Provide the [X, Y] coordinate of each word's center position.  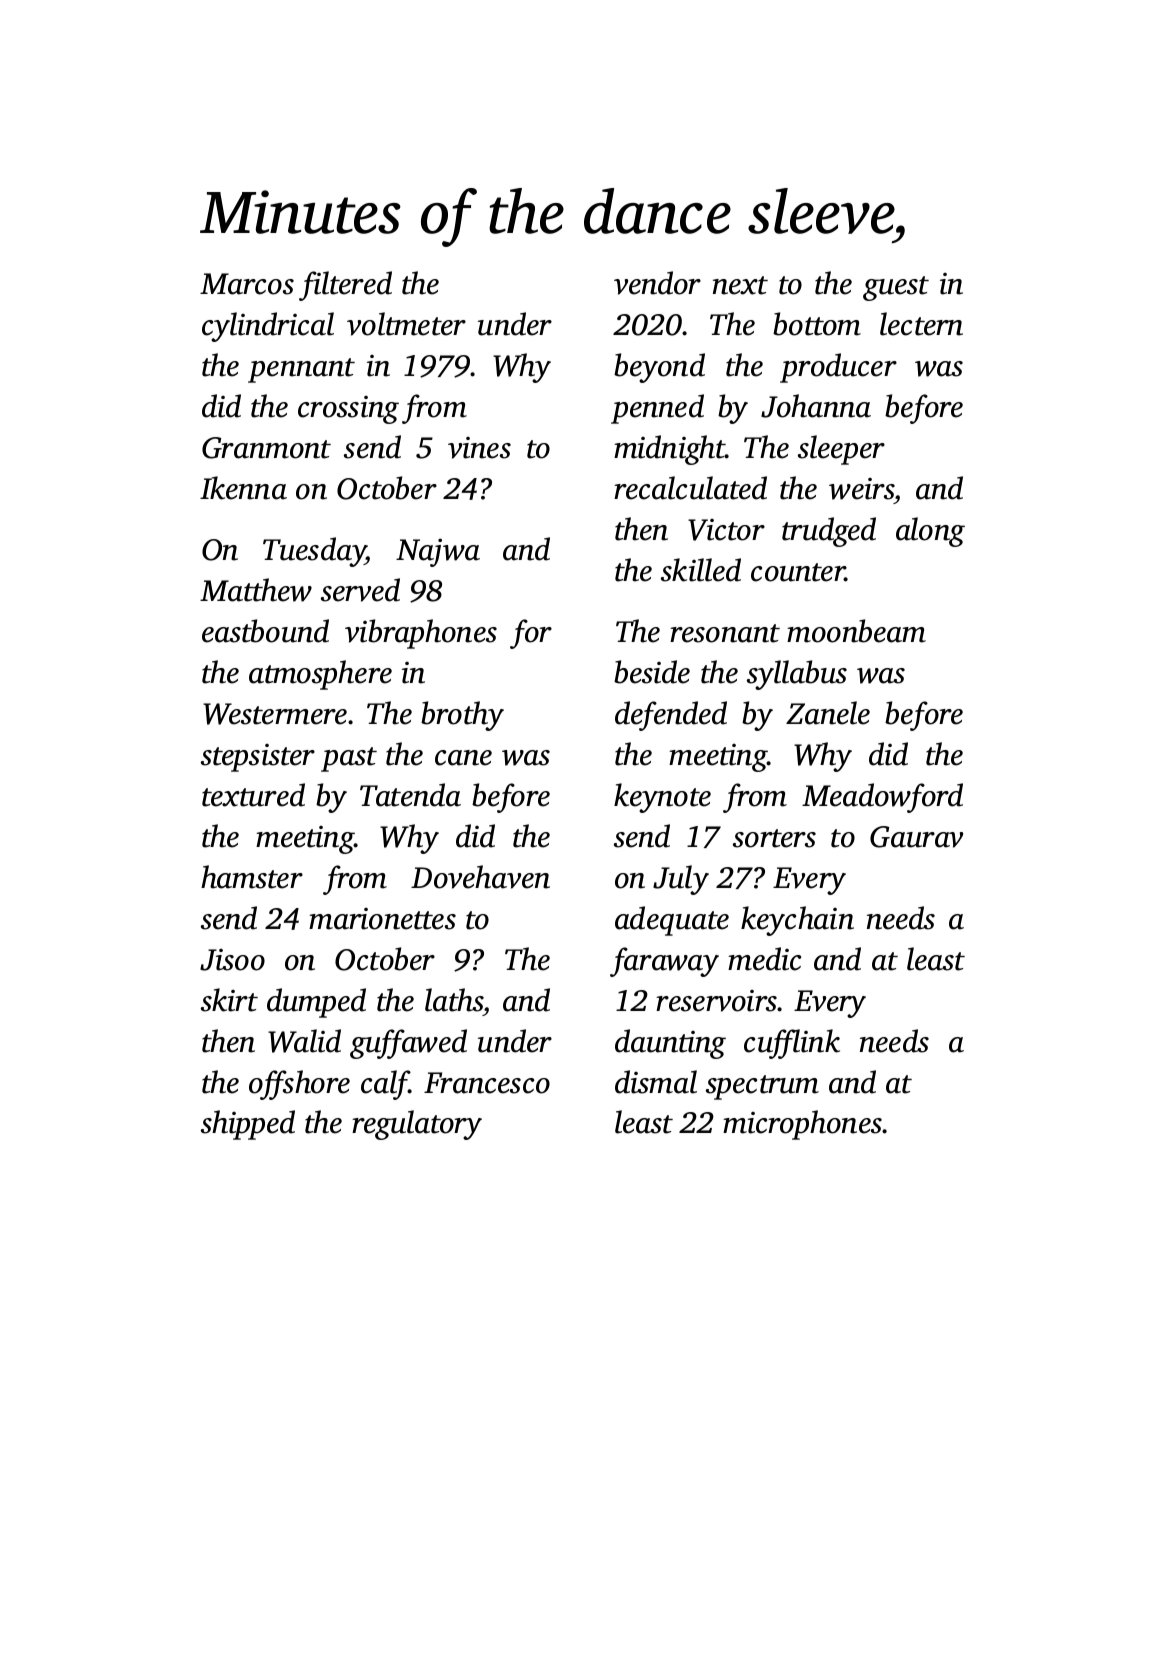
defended [671, 716]
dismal [656, 1082]
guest [896, 288]
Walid [304, 1041]
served [360, 590]
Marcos [247, 284]
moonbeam [856, 631]
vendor [657, 283]
